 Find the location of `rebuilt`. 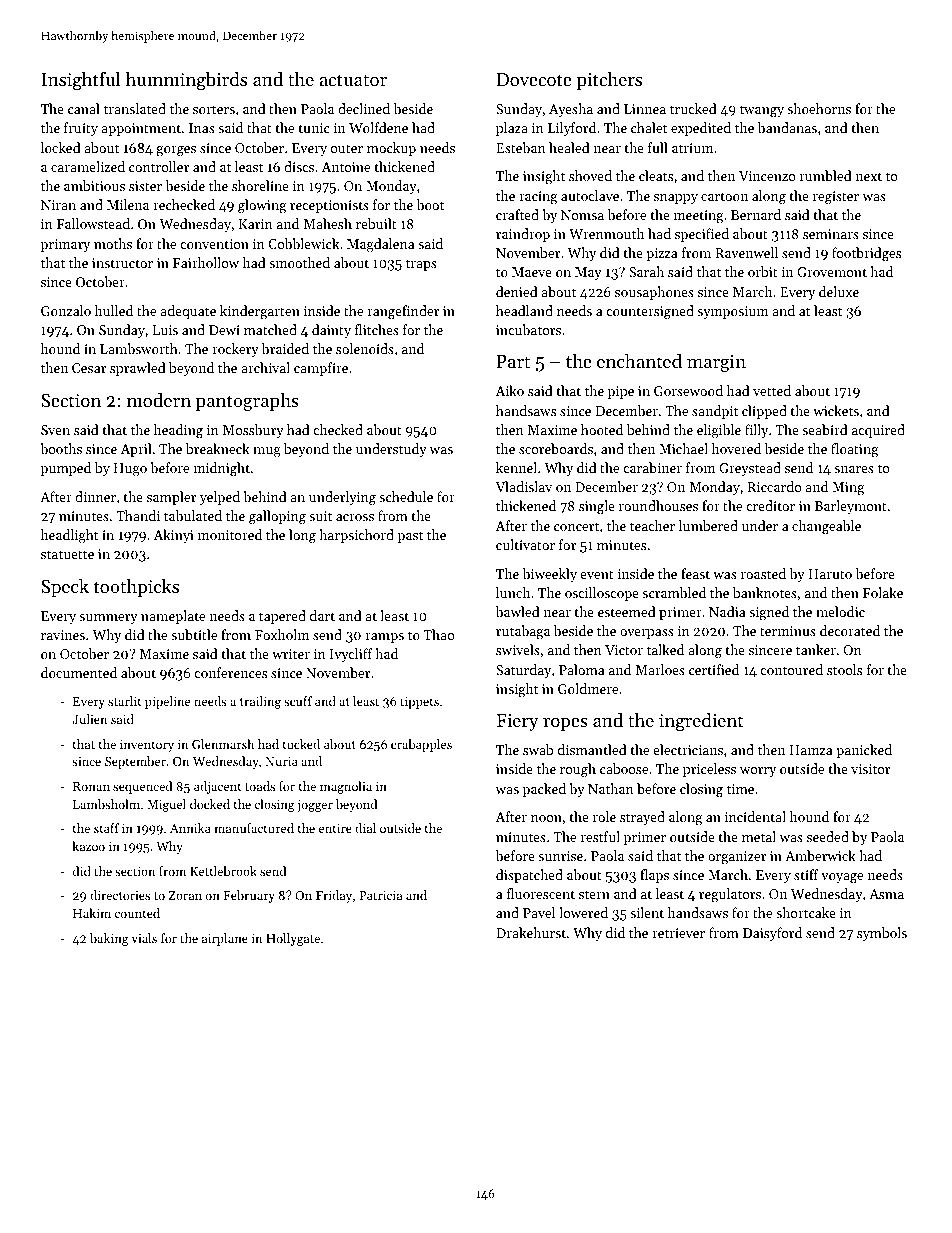

rebuilt is located at coordinates (376, 223).
